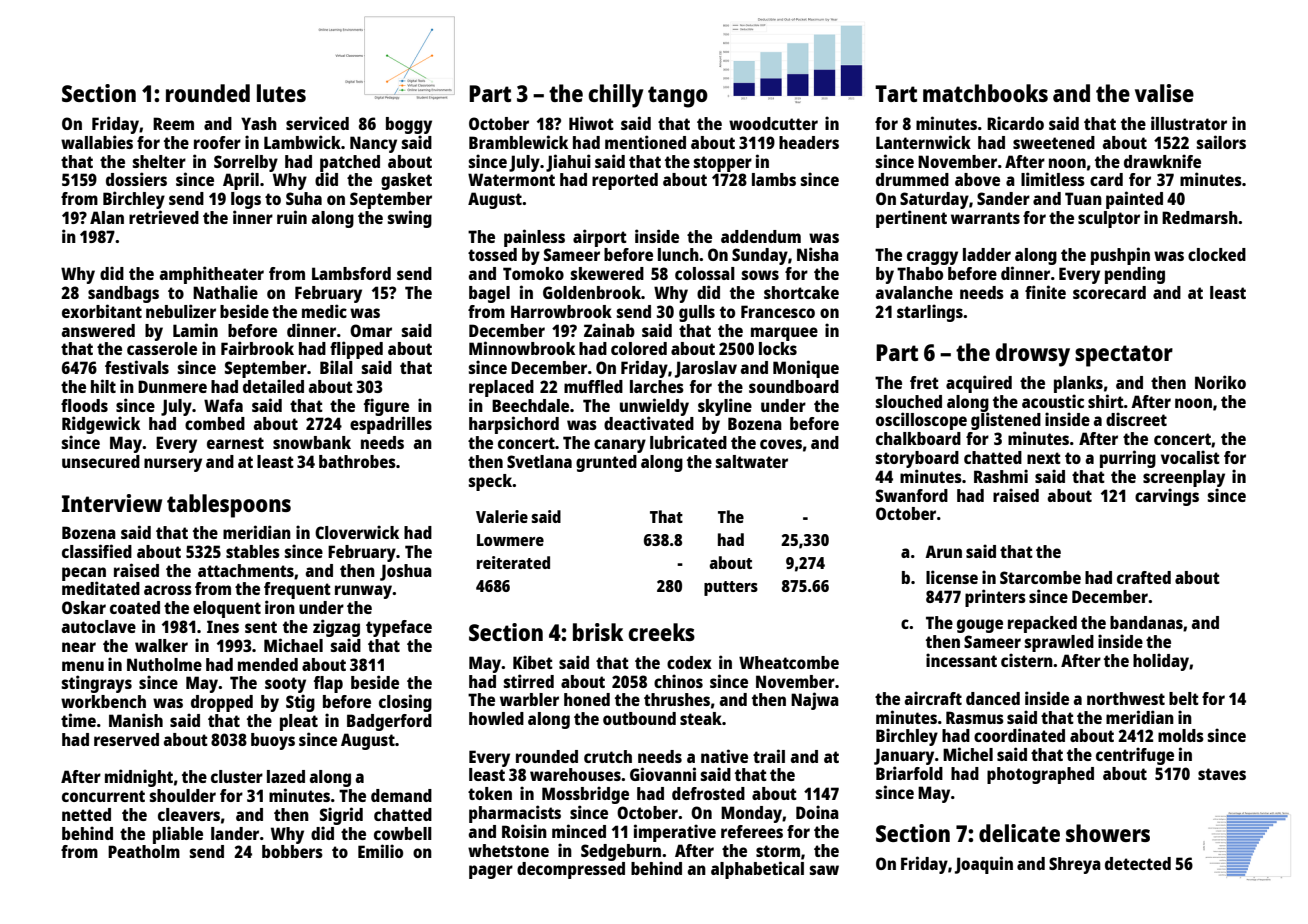  What do you see at coordinates (1001, 476) in the screenshot?
I see `Rashmi` at bounding box center [1001, 476].
